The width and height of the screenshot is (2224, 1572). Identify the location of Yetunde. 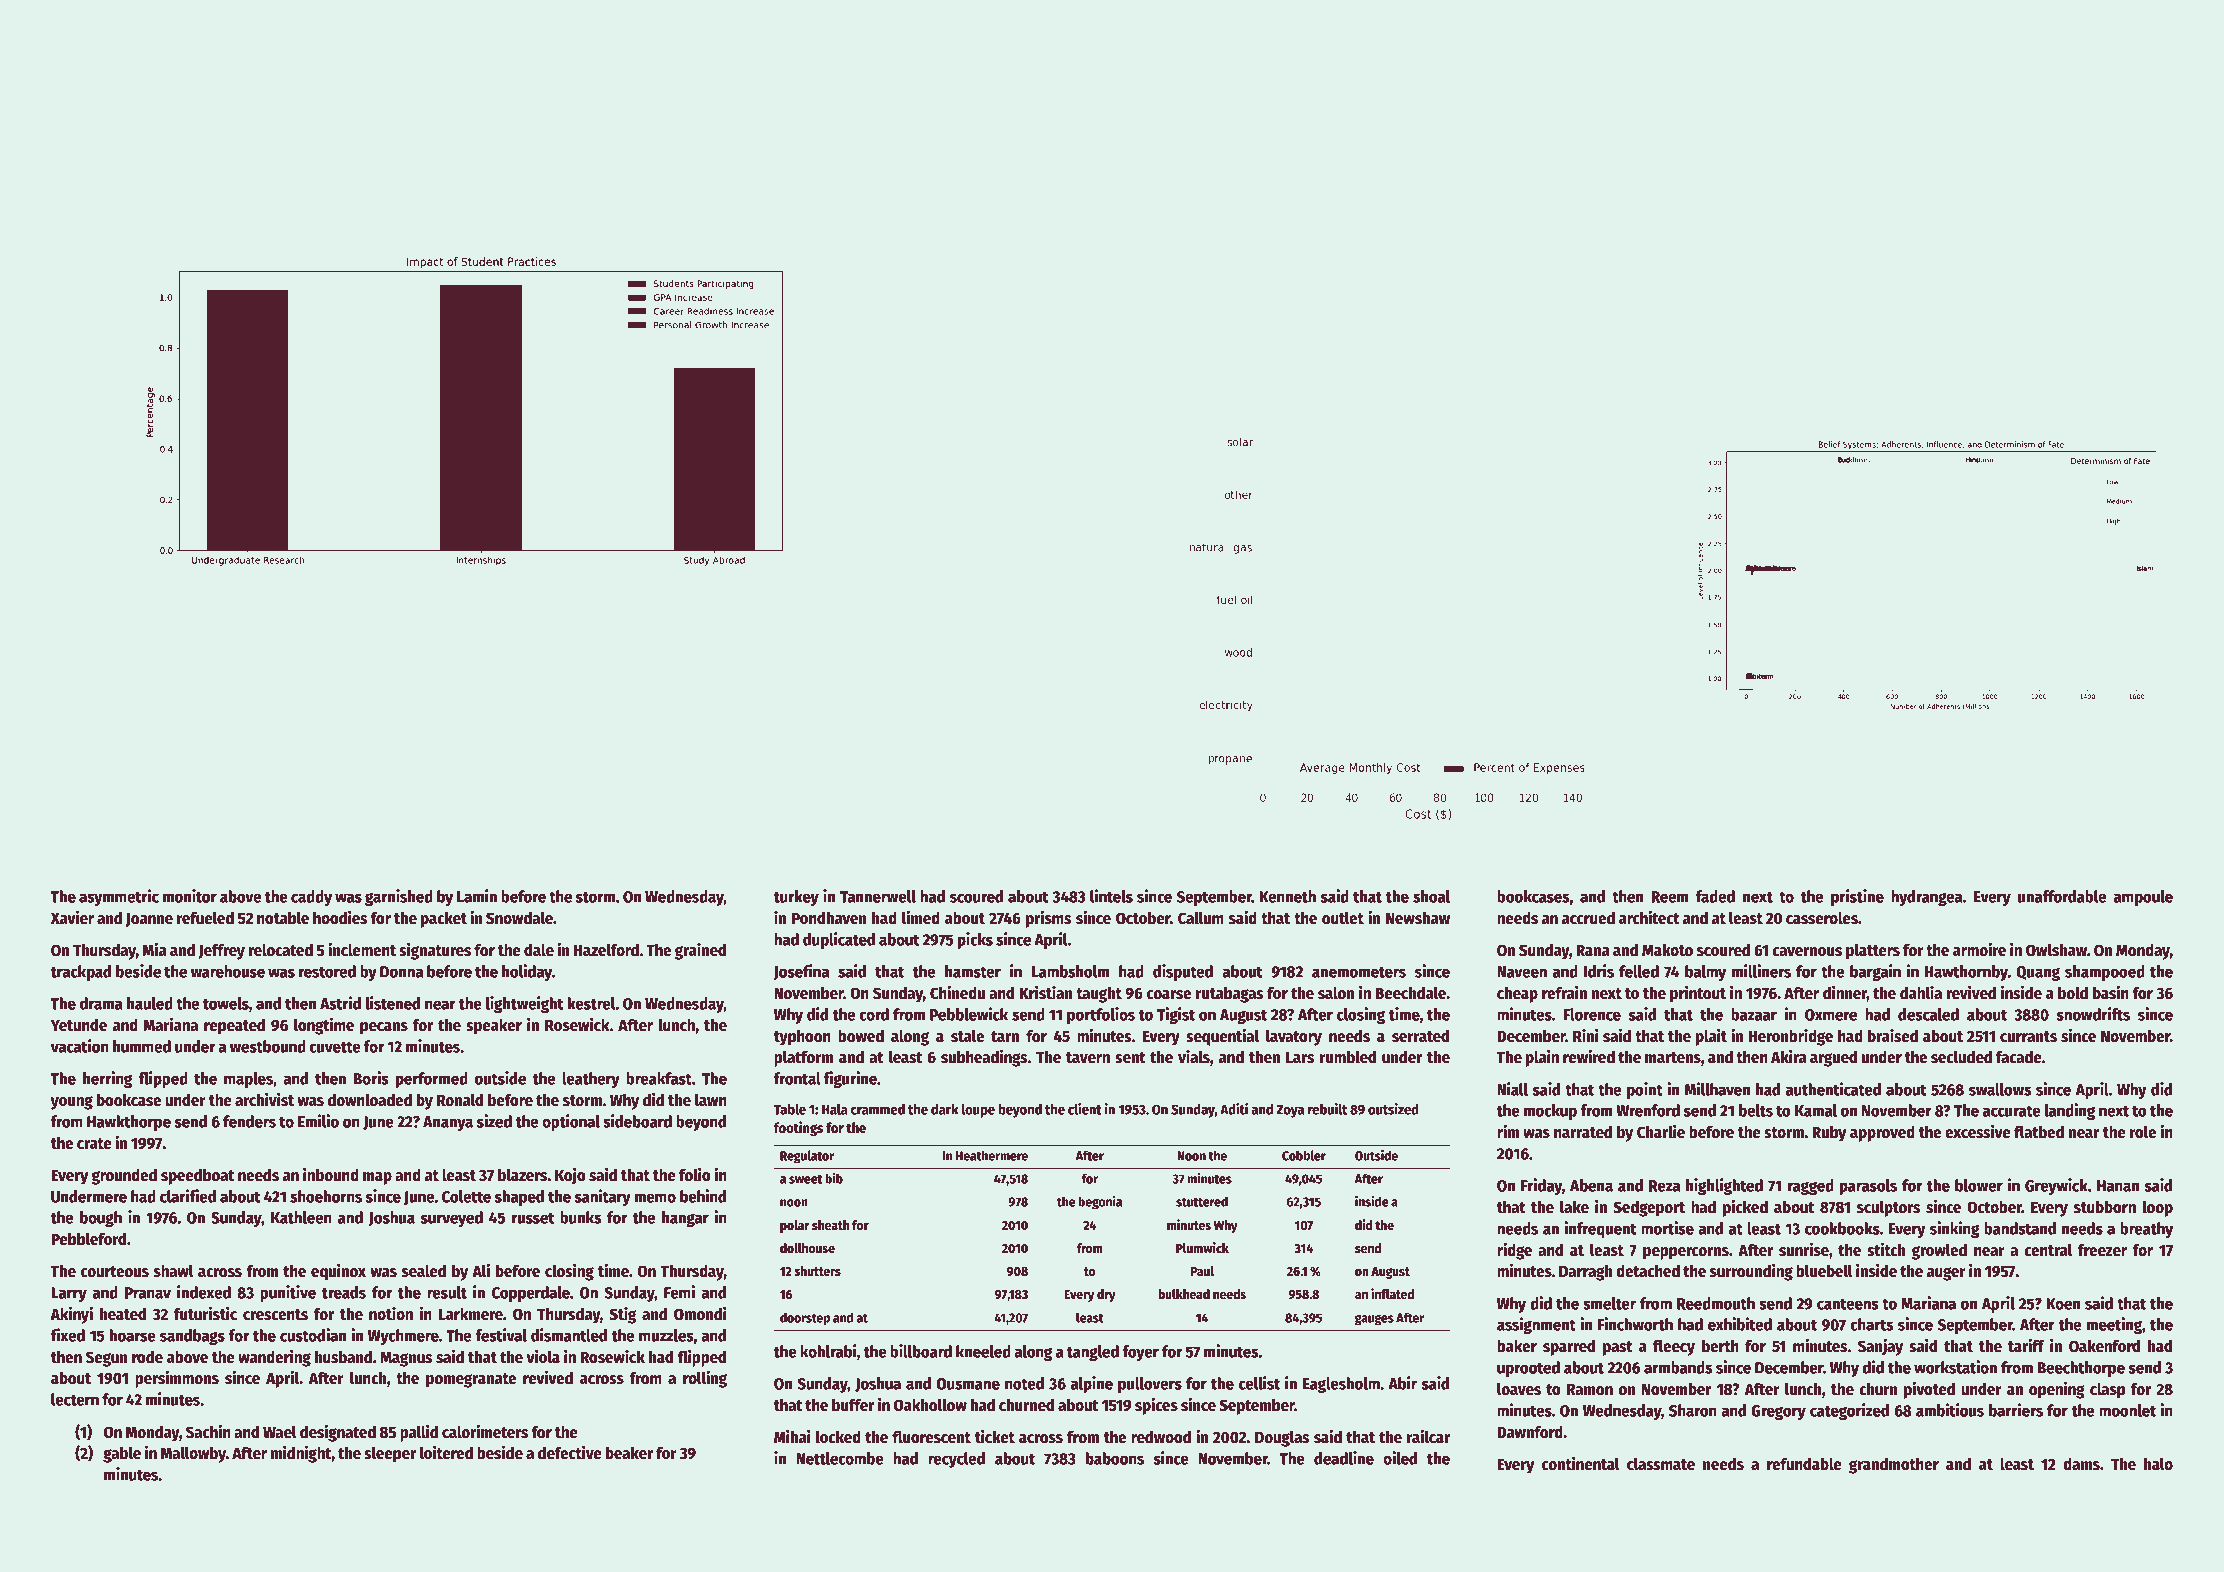
(79, 1025).
